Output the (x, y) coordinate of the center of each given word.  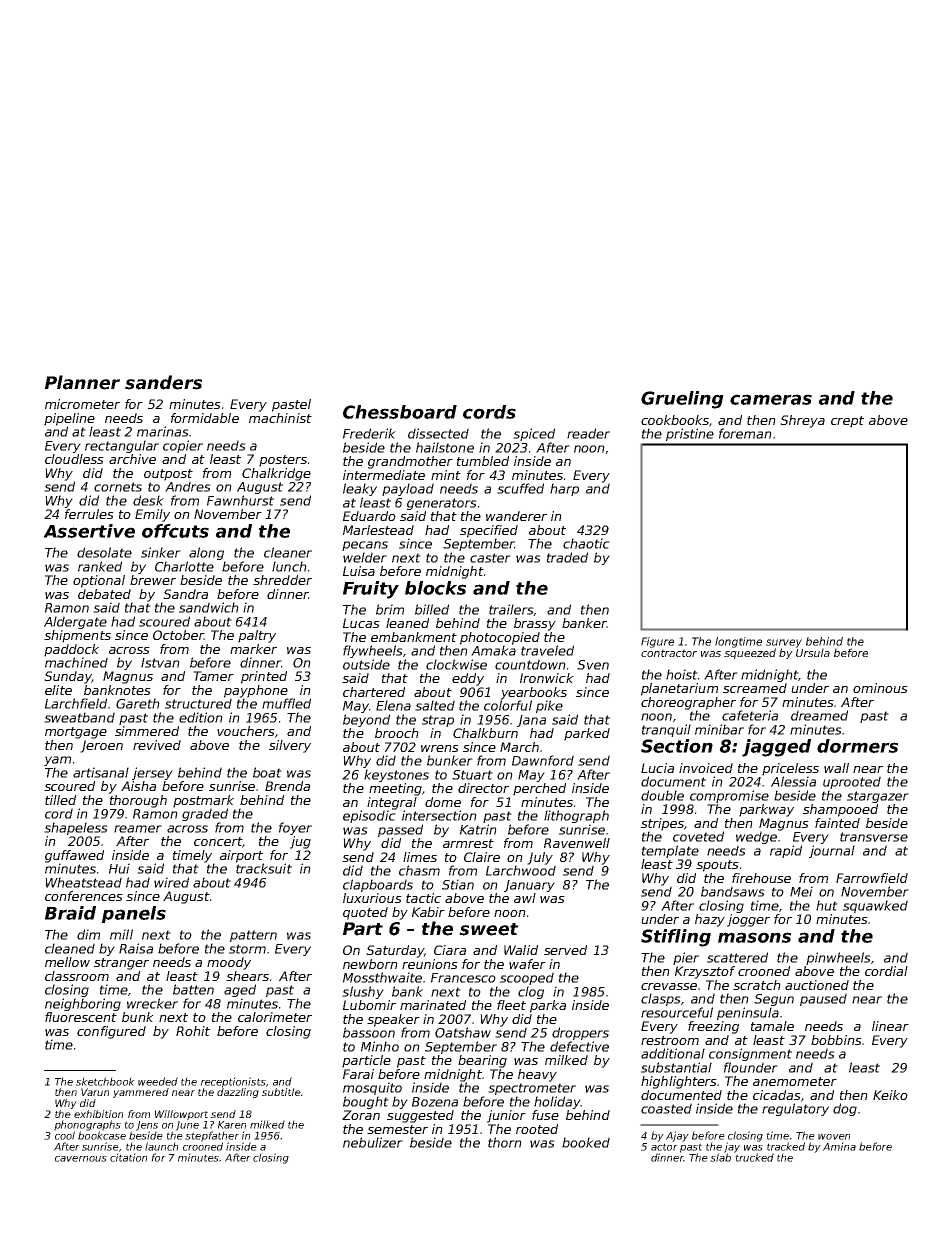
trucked (754, 1157)
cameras (771, 399)
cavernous (81, 1159)
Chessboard (400, 412)
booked (586, 1142)
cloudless (74, 459)
